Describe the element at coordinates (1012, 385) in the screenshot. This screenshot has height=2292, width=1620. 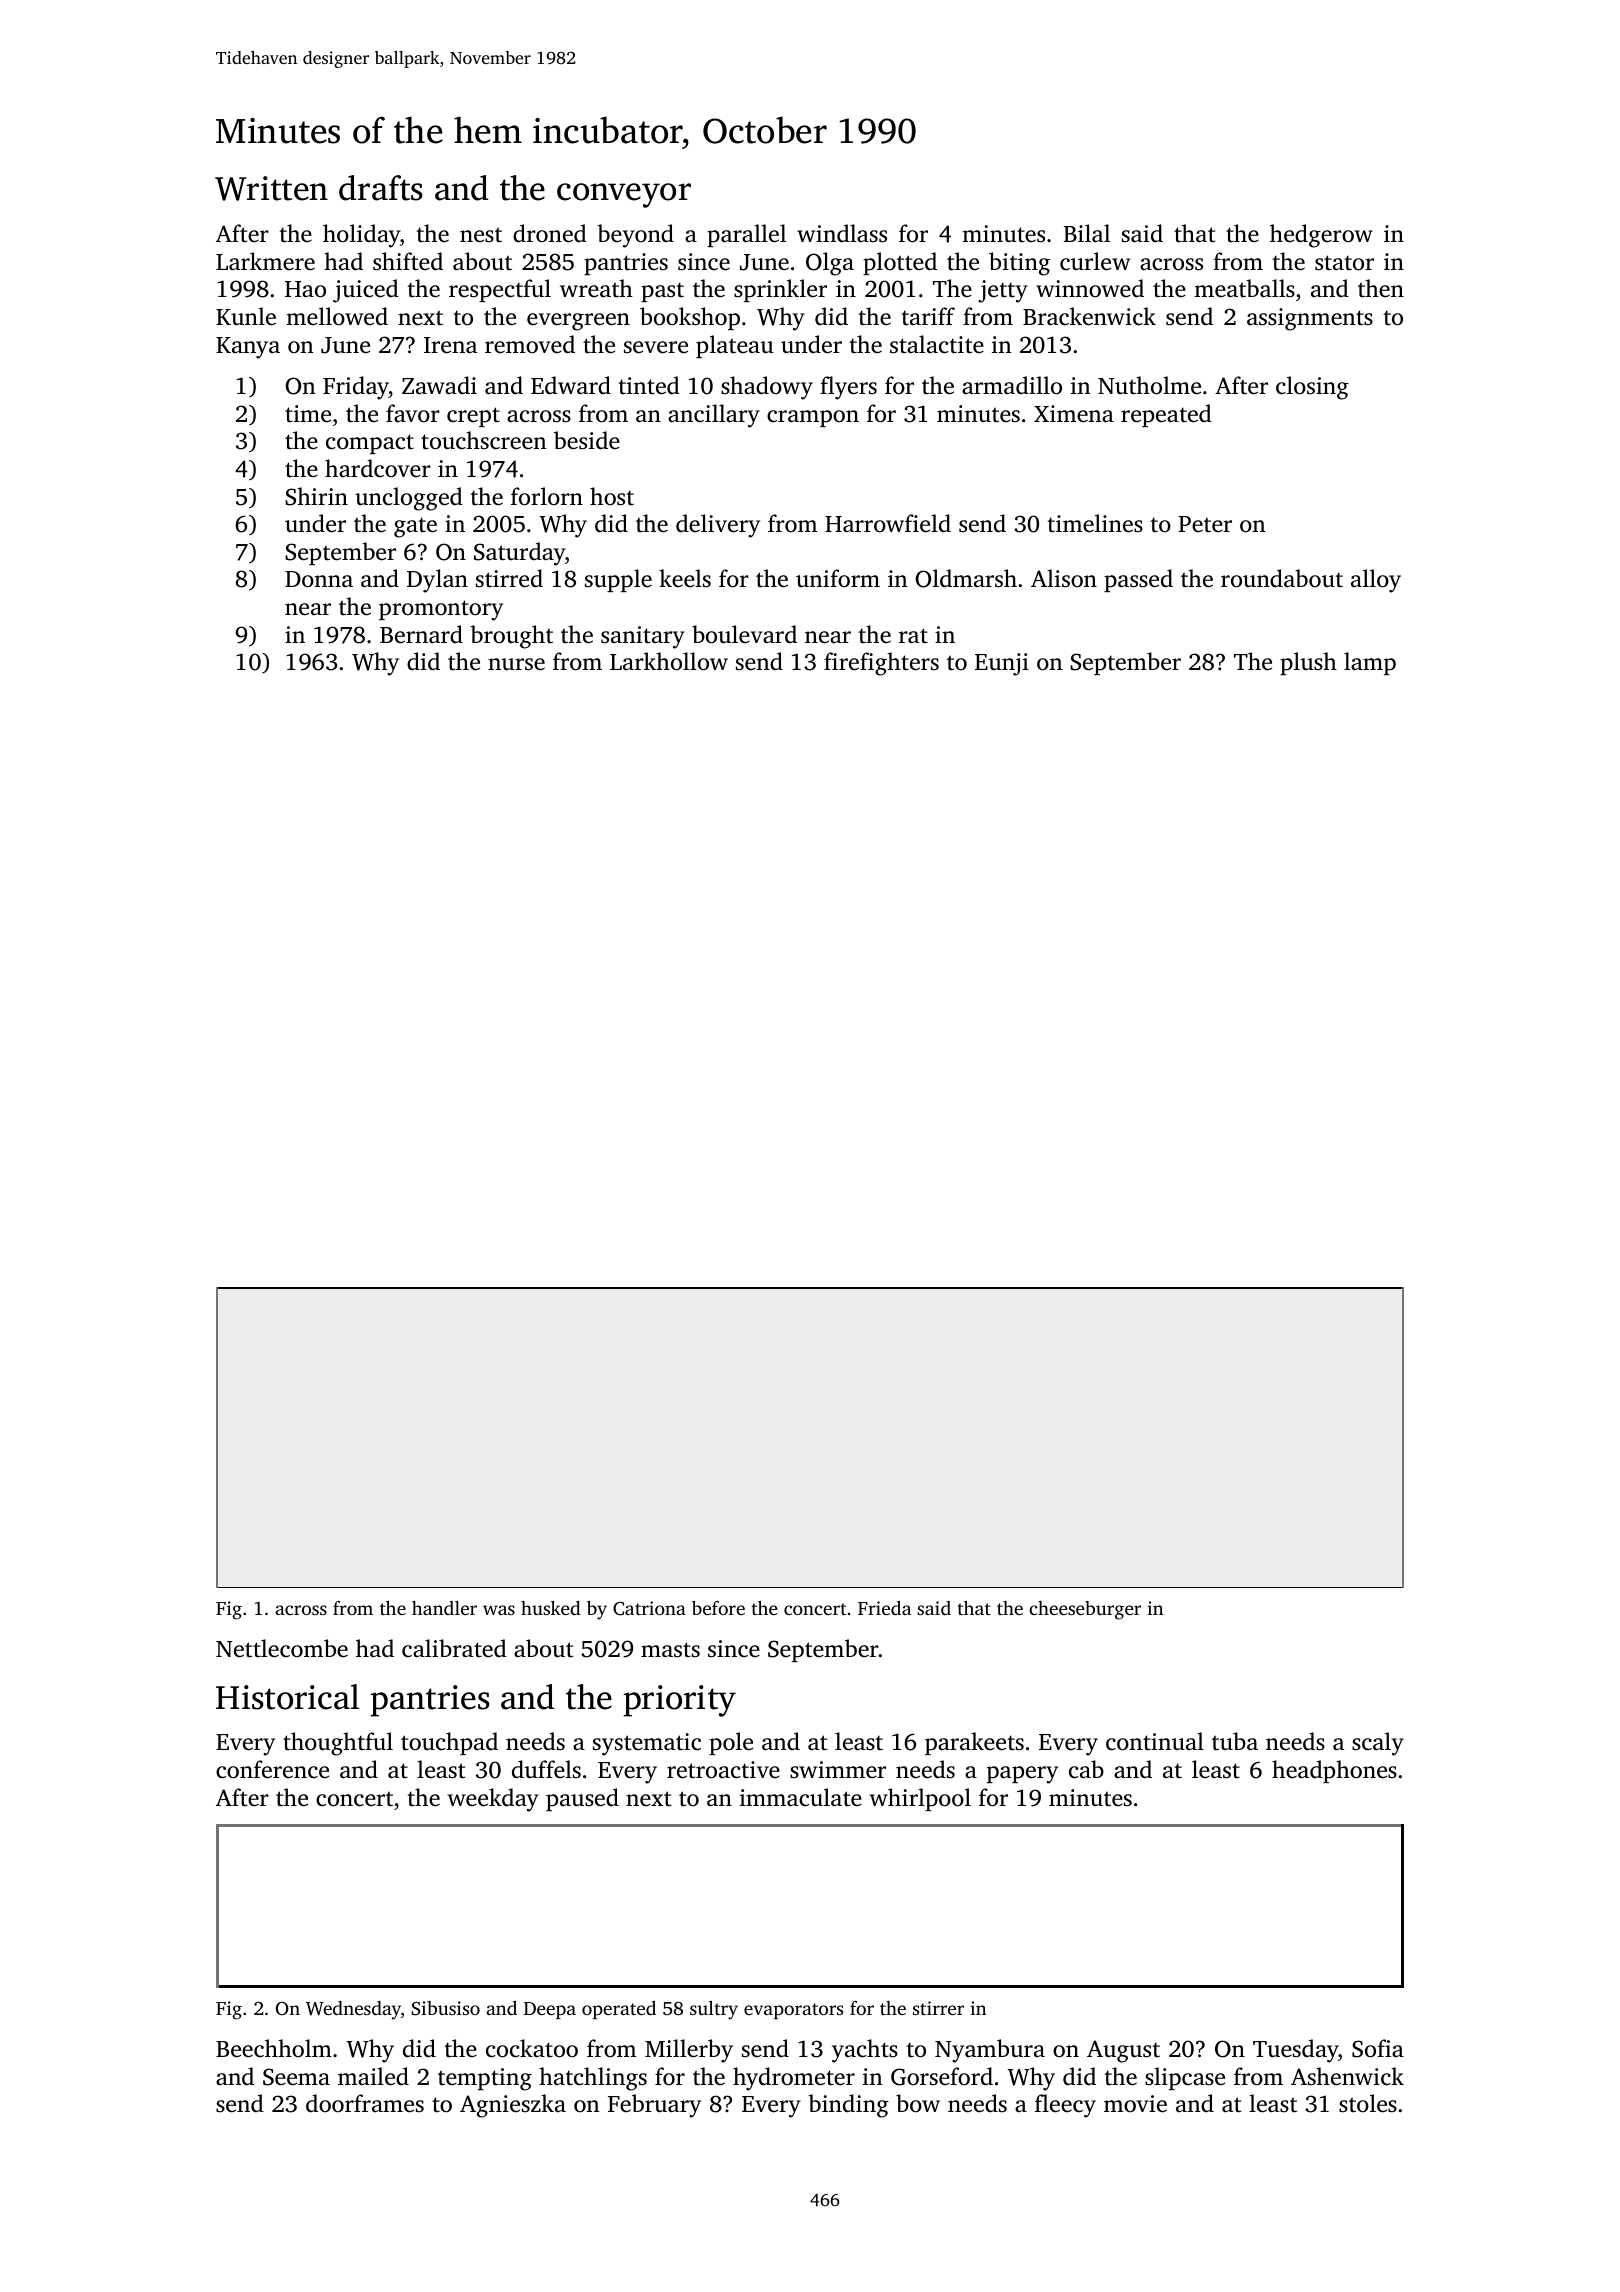
I see `armadillo` at that location.
